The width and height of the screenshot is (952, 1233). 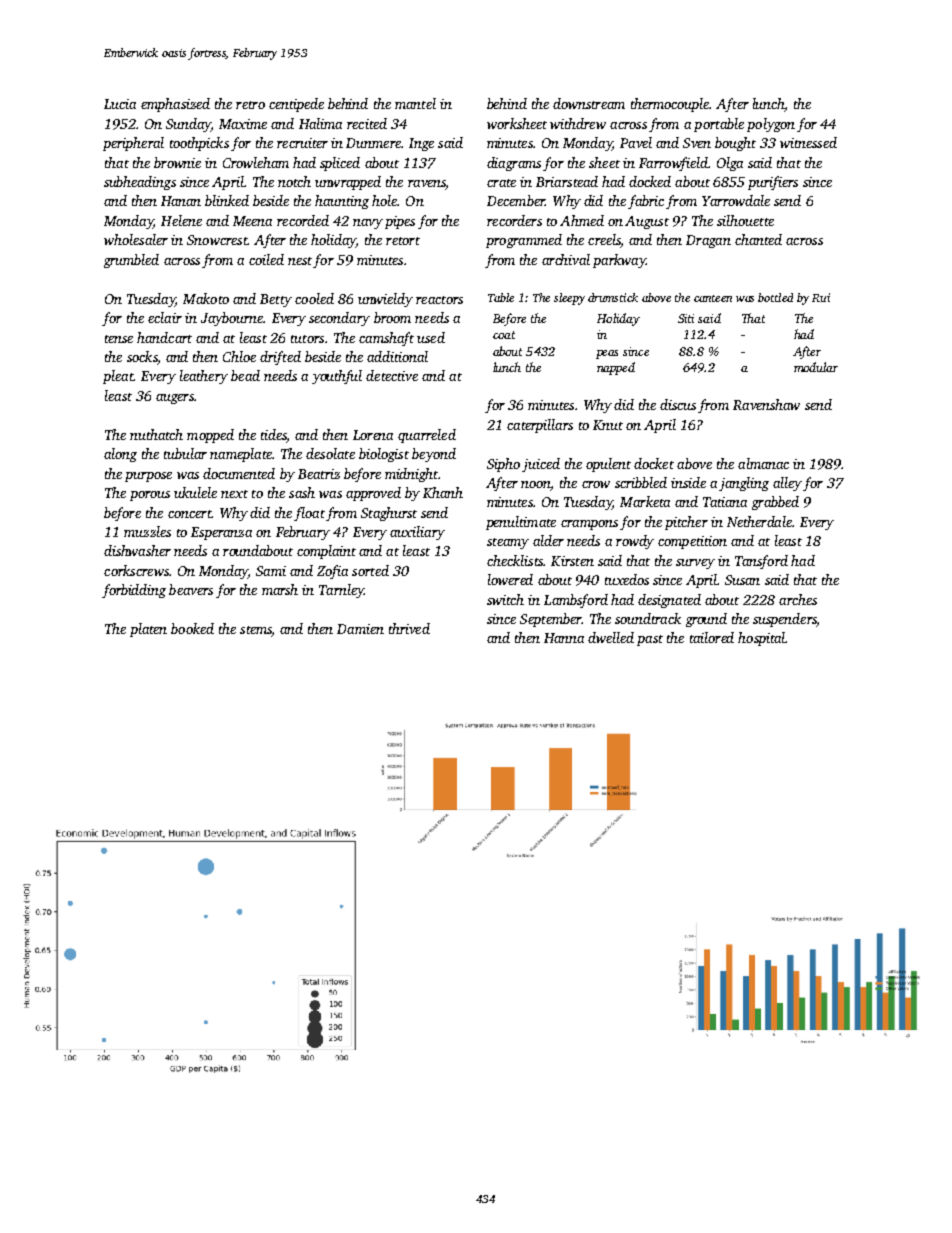 What do you see at coordinates (302, 143) in the screenshot?
I see `recruiter` at bounding box center [302, 143].
